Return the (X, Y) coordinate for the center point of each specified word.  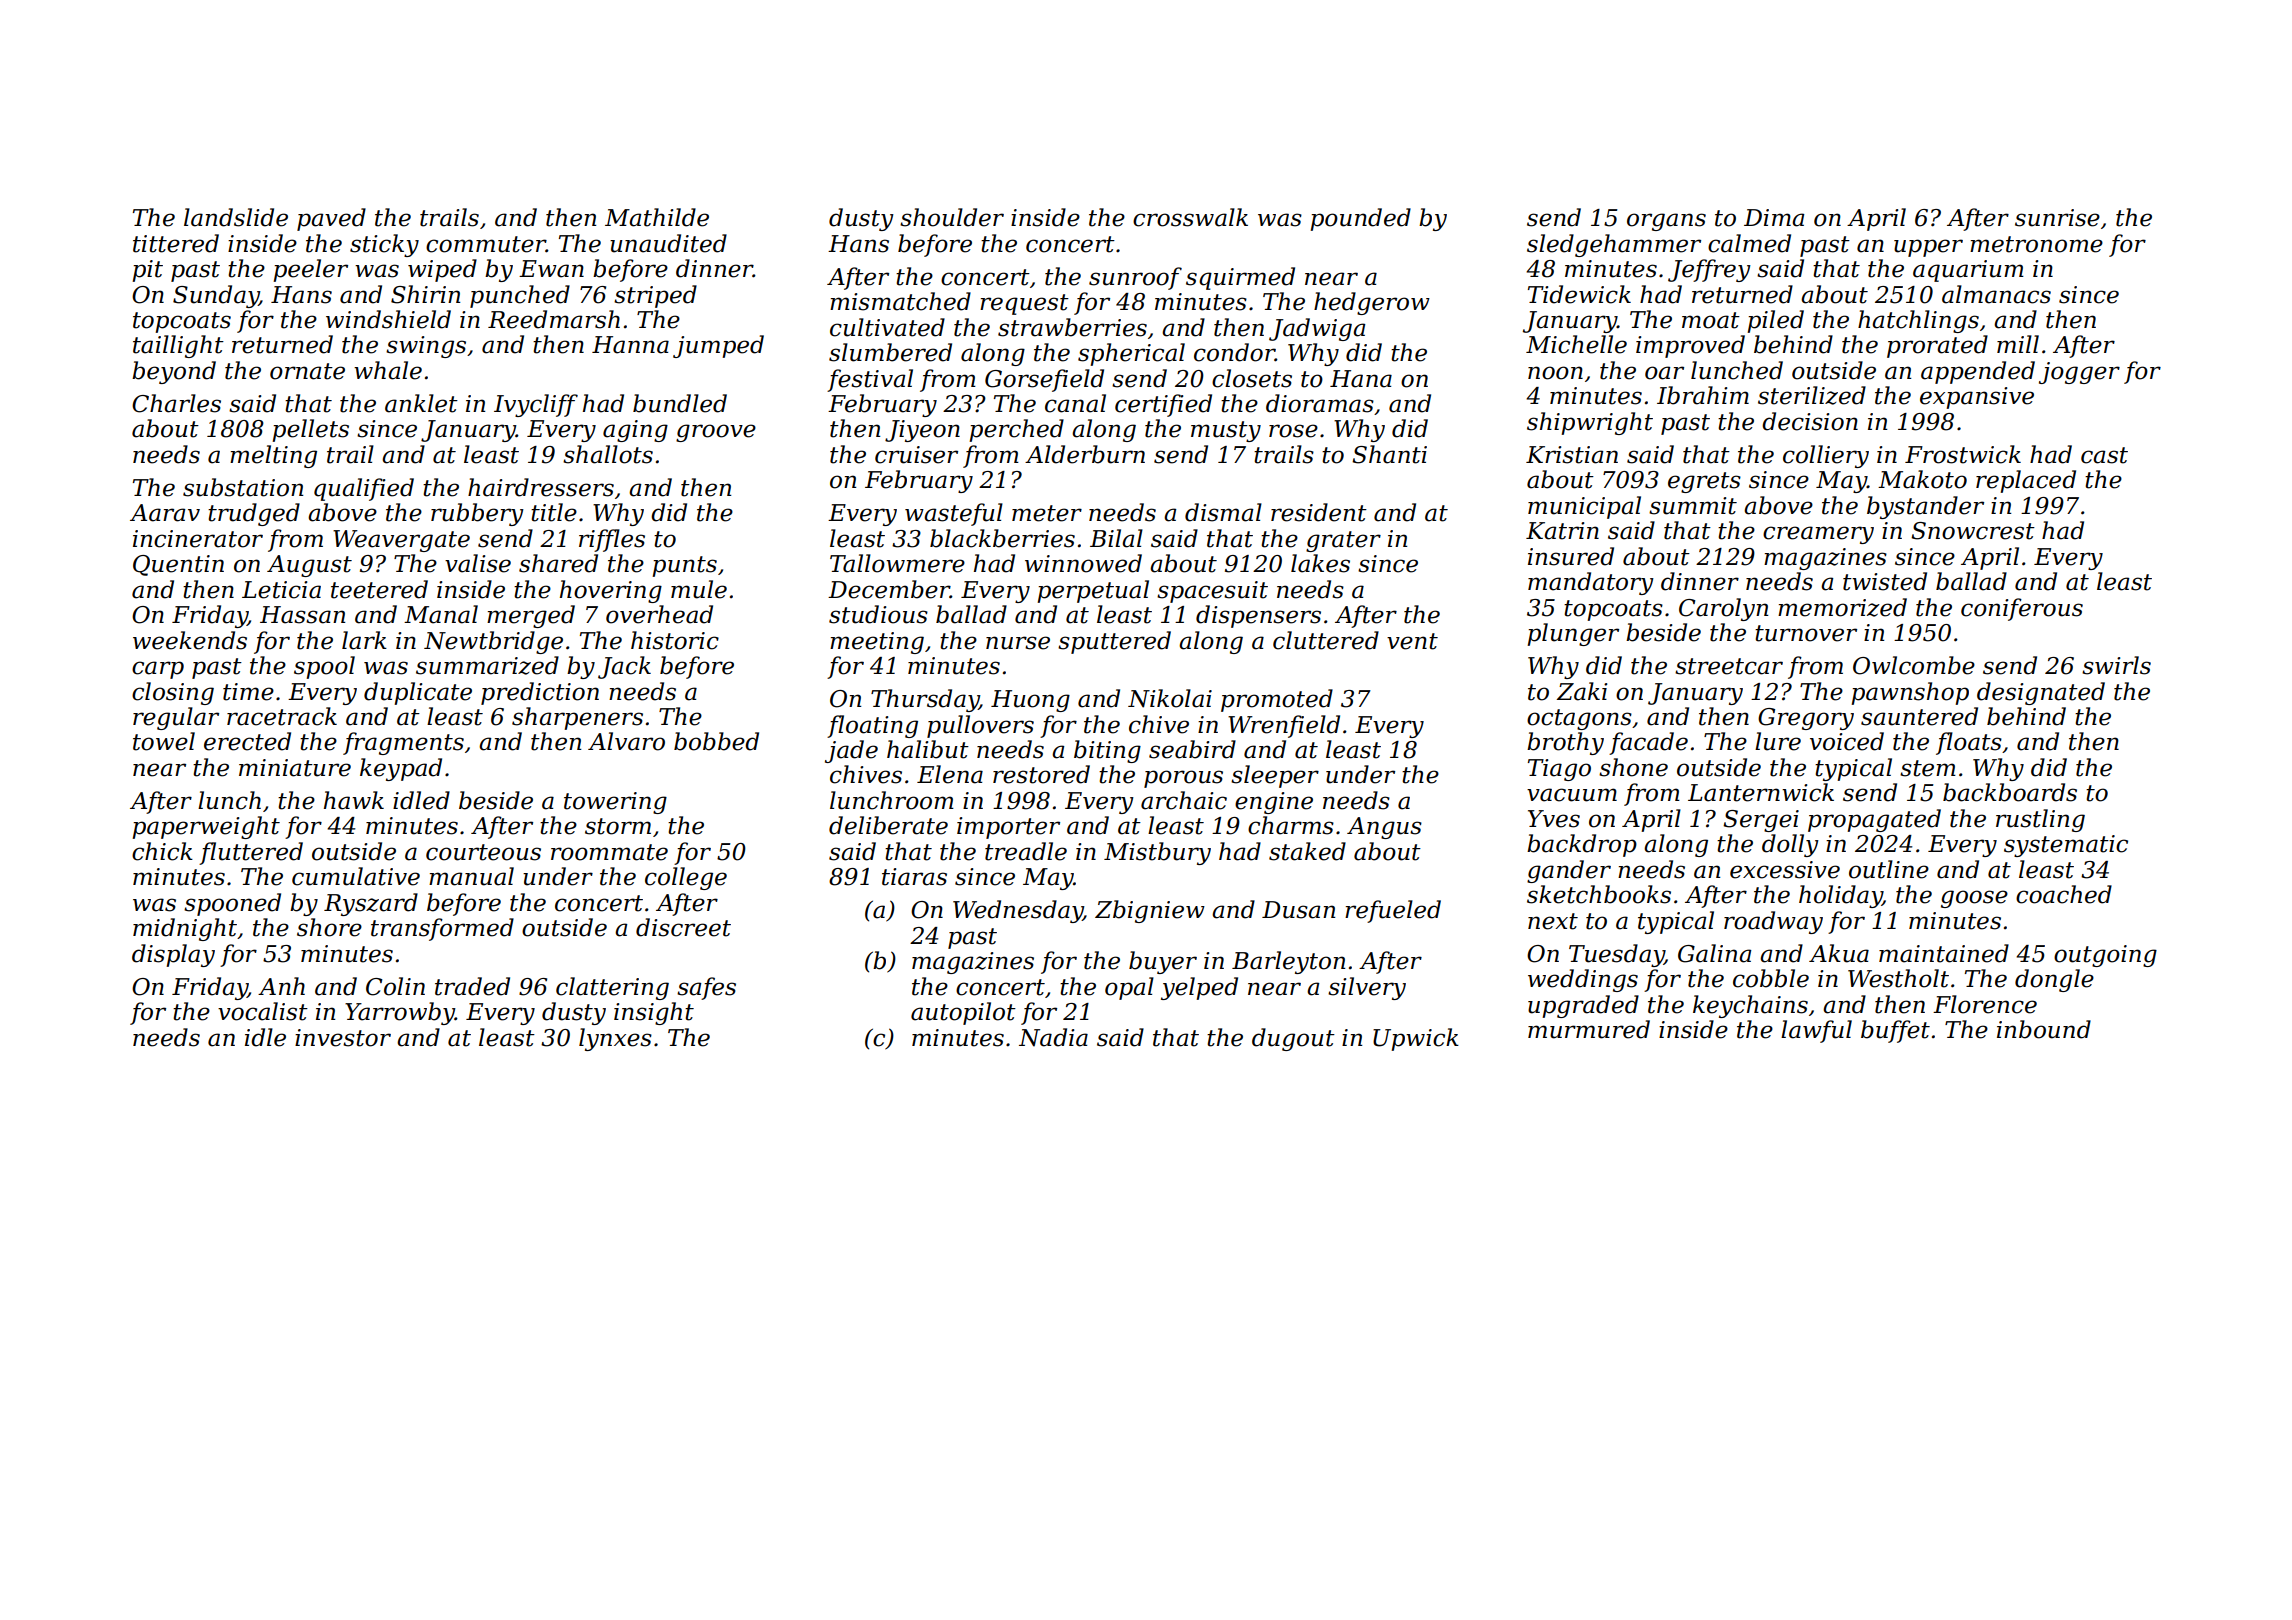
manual (471, 876)
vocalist (263, 1011)
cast (2104, 455)
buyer (1163, 962)
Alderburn (1085, 454)
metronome (2036, 244)
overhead (659, 614)
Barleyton (1288, 962)
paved (331, 219)
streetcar (1729, 666)
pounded (1360, 219)
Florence (1985, 1004)
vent (1412, 641)
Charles (176, 403)
